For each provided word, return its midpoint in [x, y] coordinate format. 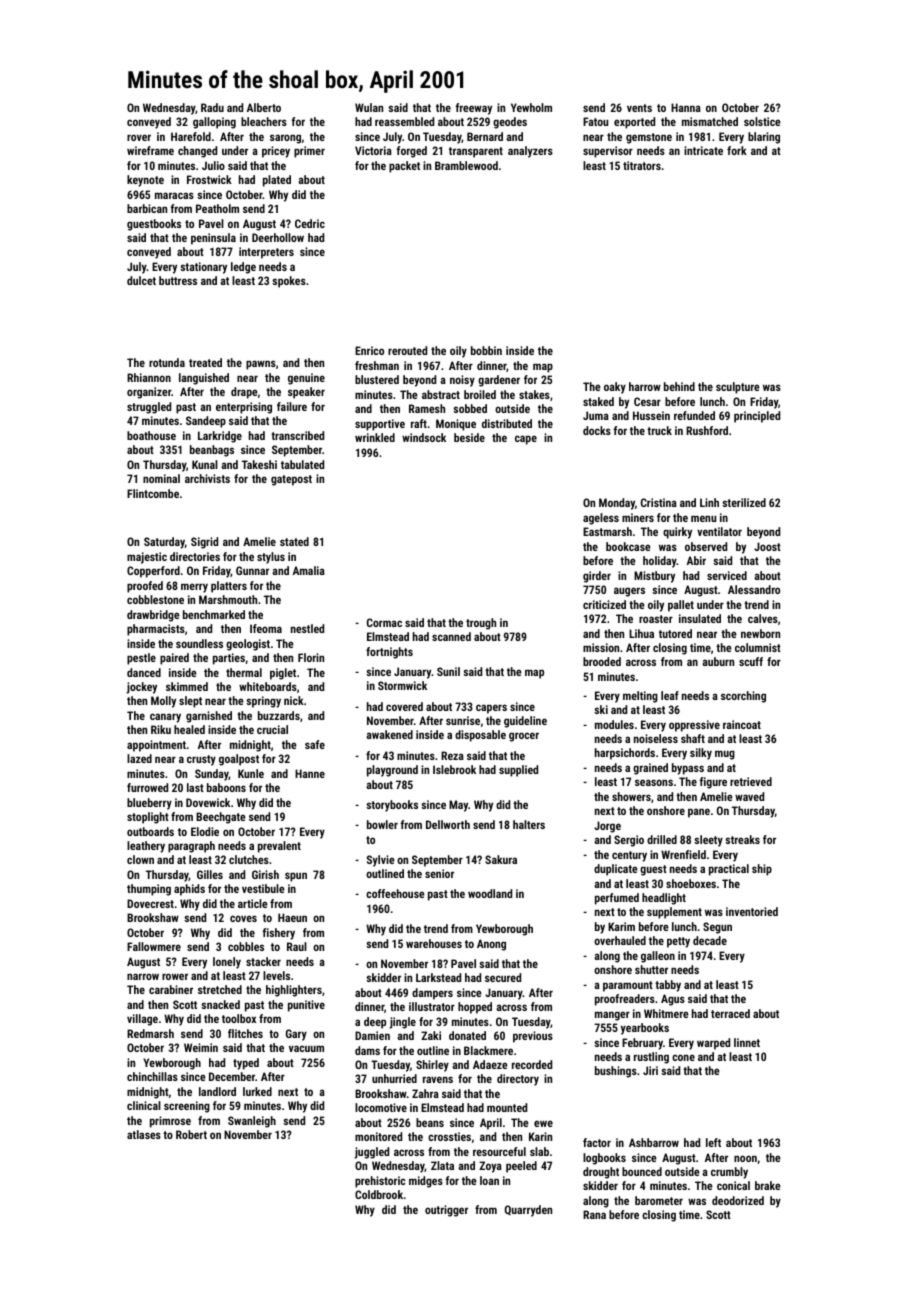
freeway [473, 109]
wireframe [150, 150]
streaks [742, 839]
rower [175, 976]
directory [518, 1080]
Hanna [686, 107]
